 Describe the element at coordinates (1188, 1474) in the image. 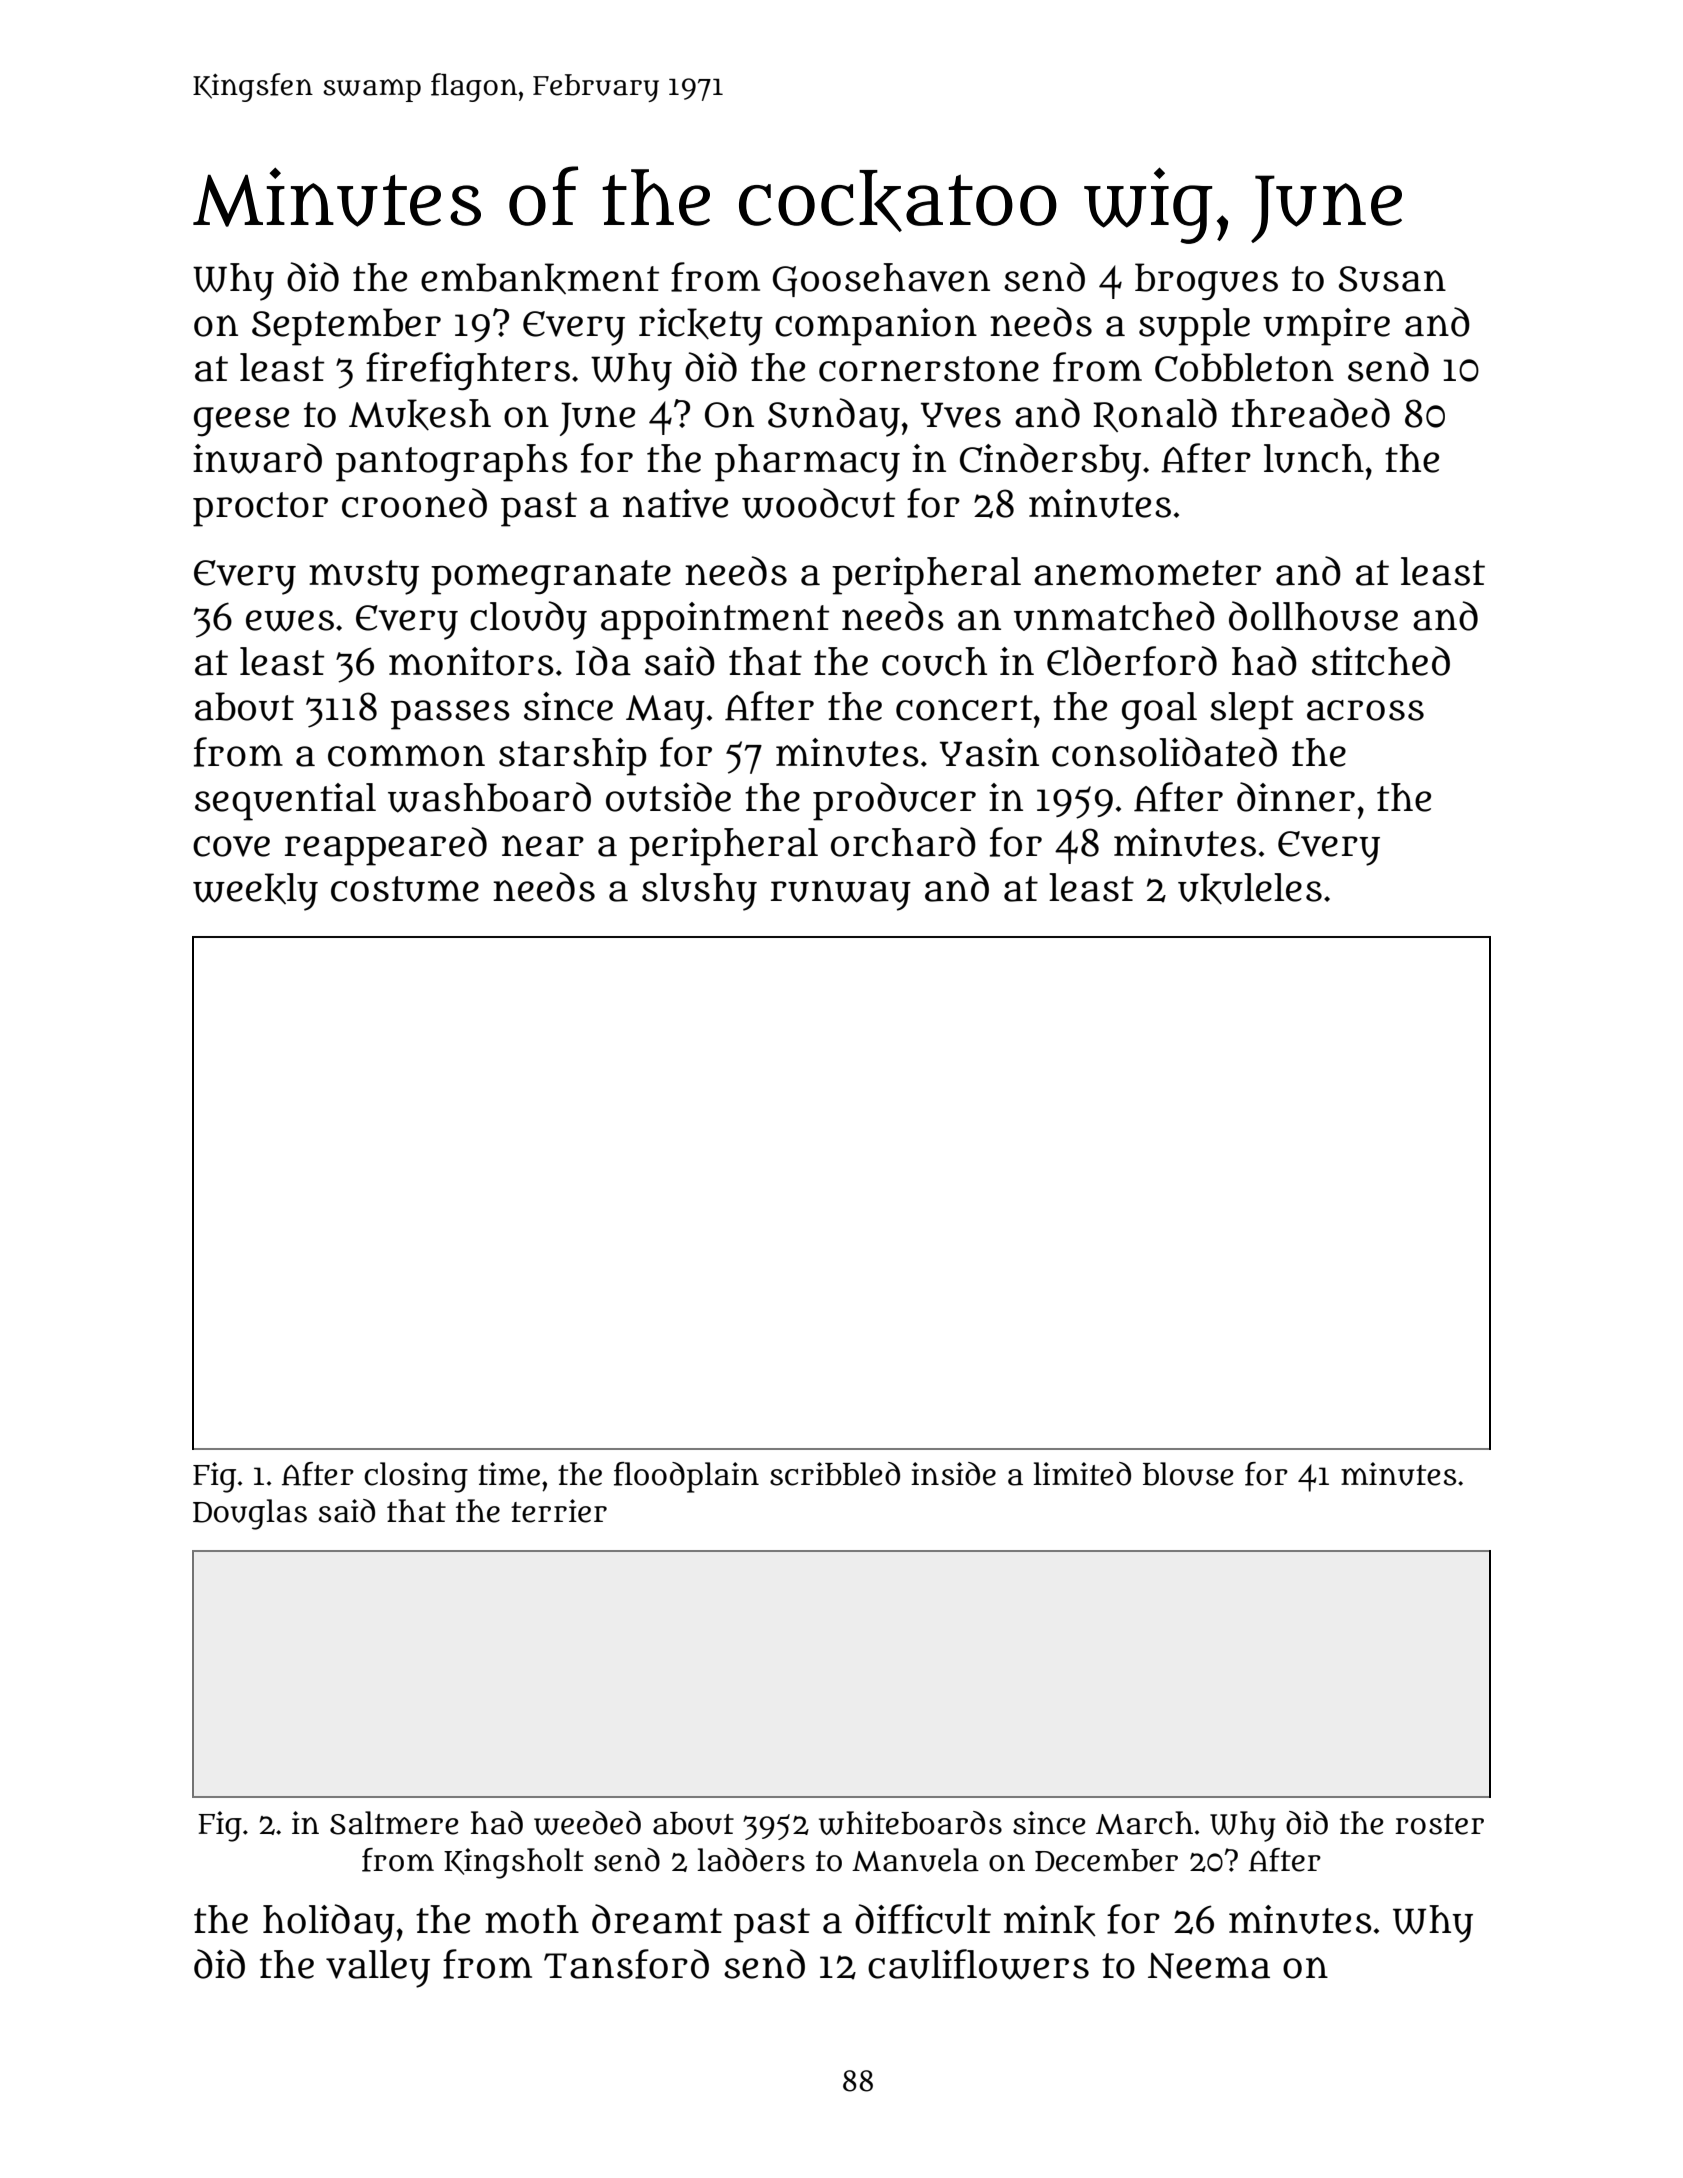

I see `blouse` at that location.
